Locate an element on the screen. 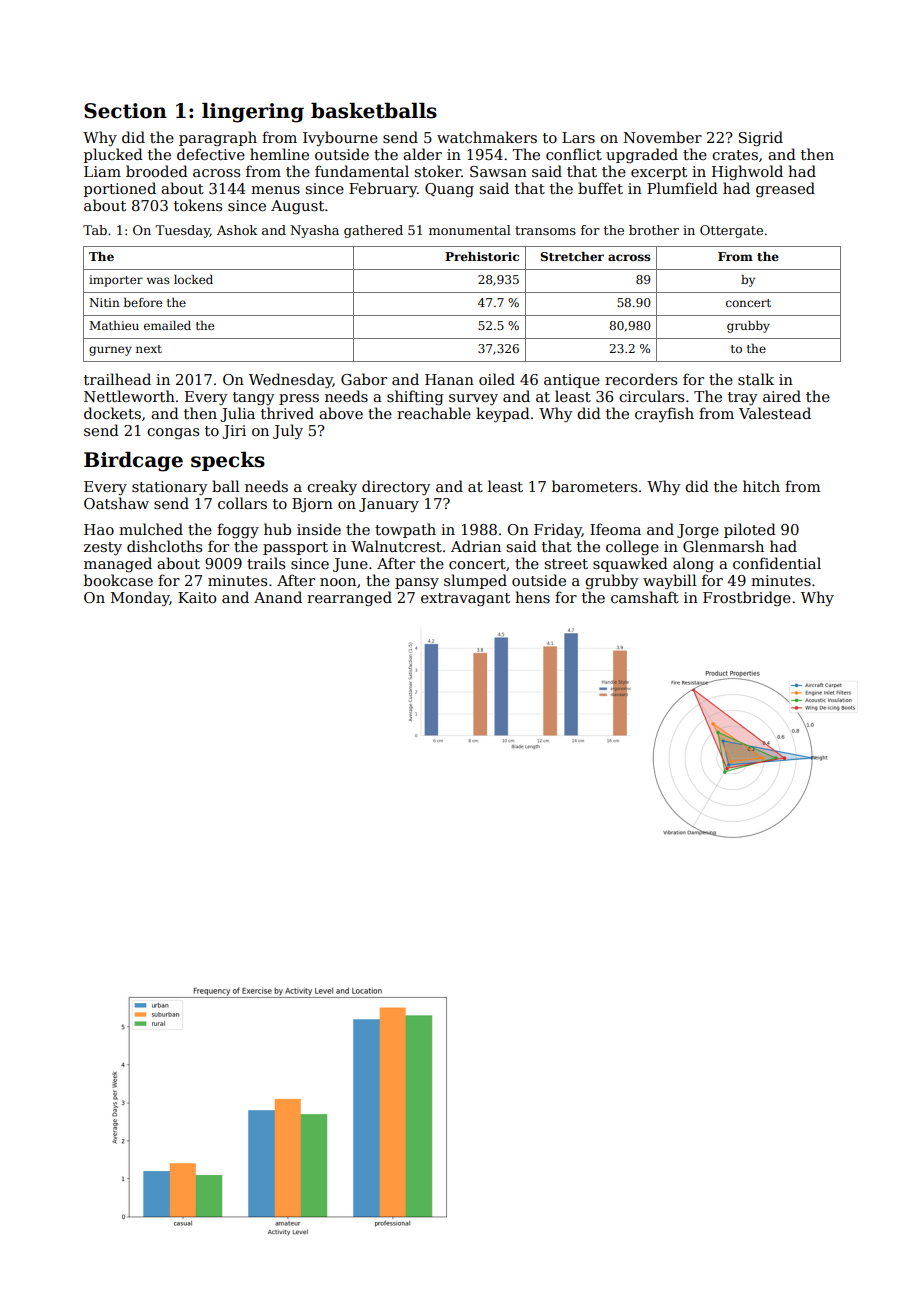 The image size is (924, 1314). managed is located at coordinates (118, 564).
